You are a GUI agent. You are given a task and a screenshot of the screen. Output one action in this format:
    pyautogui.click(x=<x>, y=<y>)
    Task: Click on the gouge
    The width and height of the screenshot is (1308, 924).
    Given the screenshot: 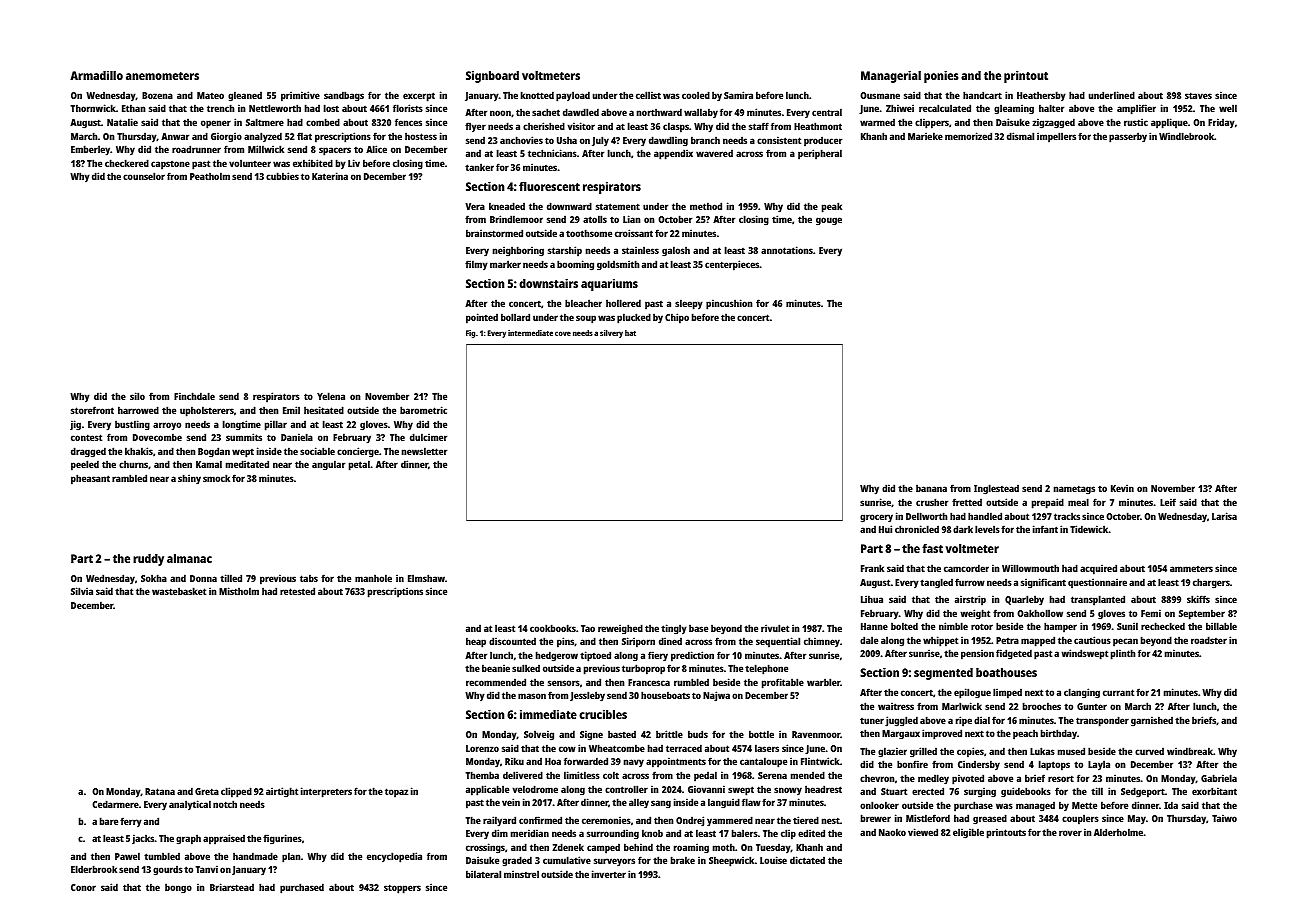 What is the action you would take?
    pyautogui.click(x=829, y=221)
